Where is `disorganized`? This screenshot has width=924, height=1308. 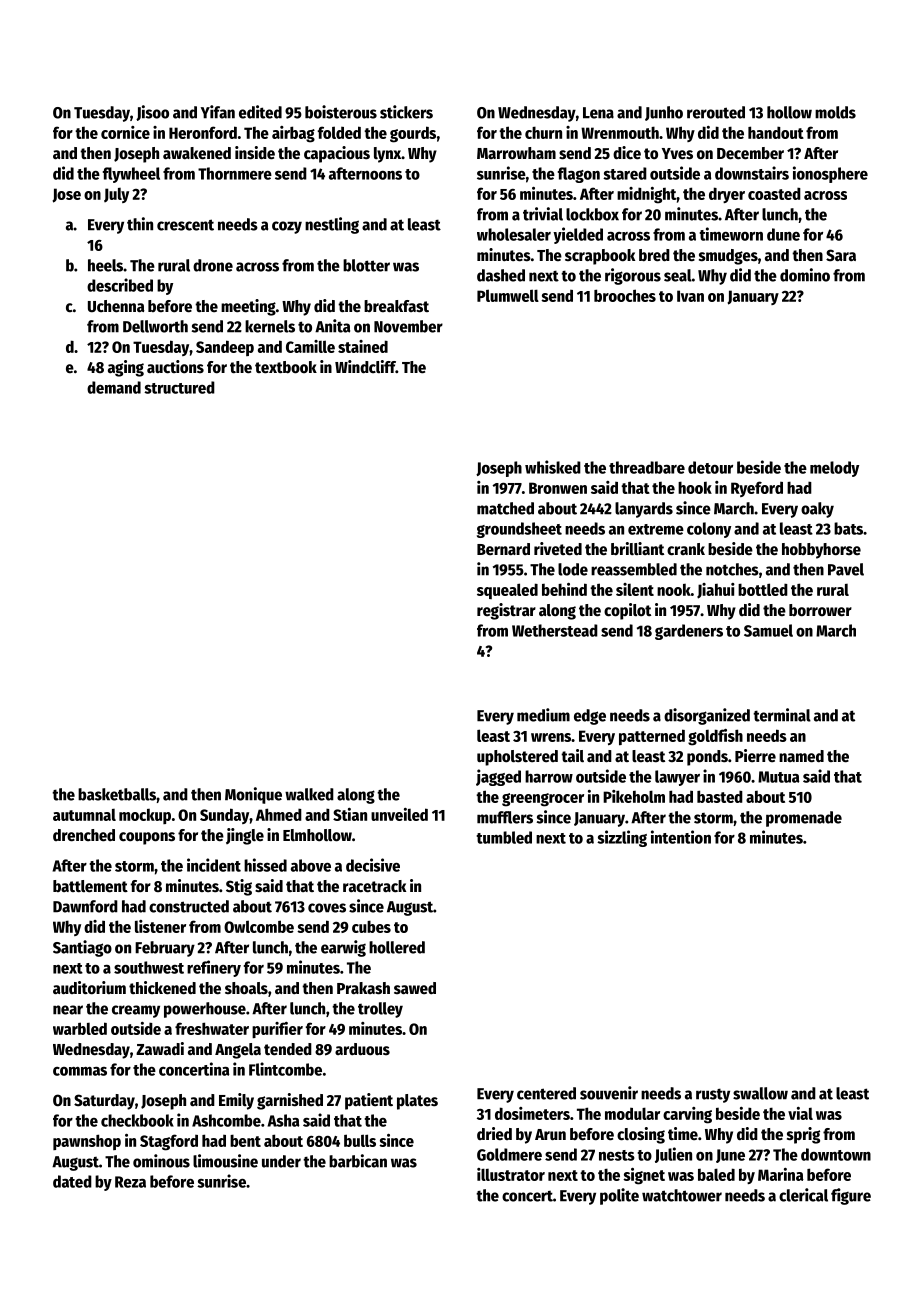
disorganized is located at coordinates (707, 716).
